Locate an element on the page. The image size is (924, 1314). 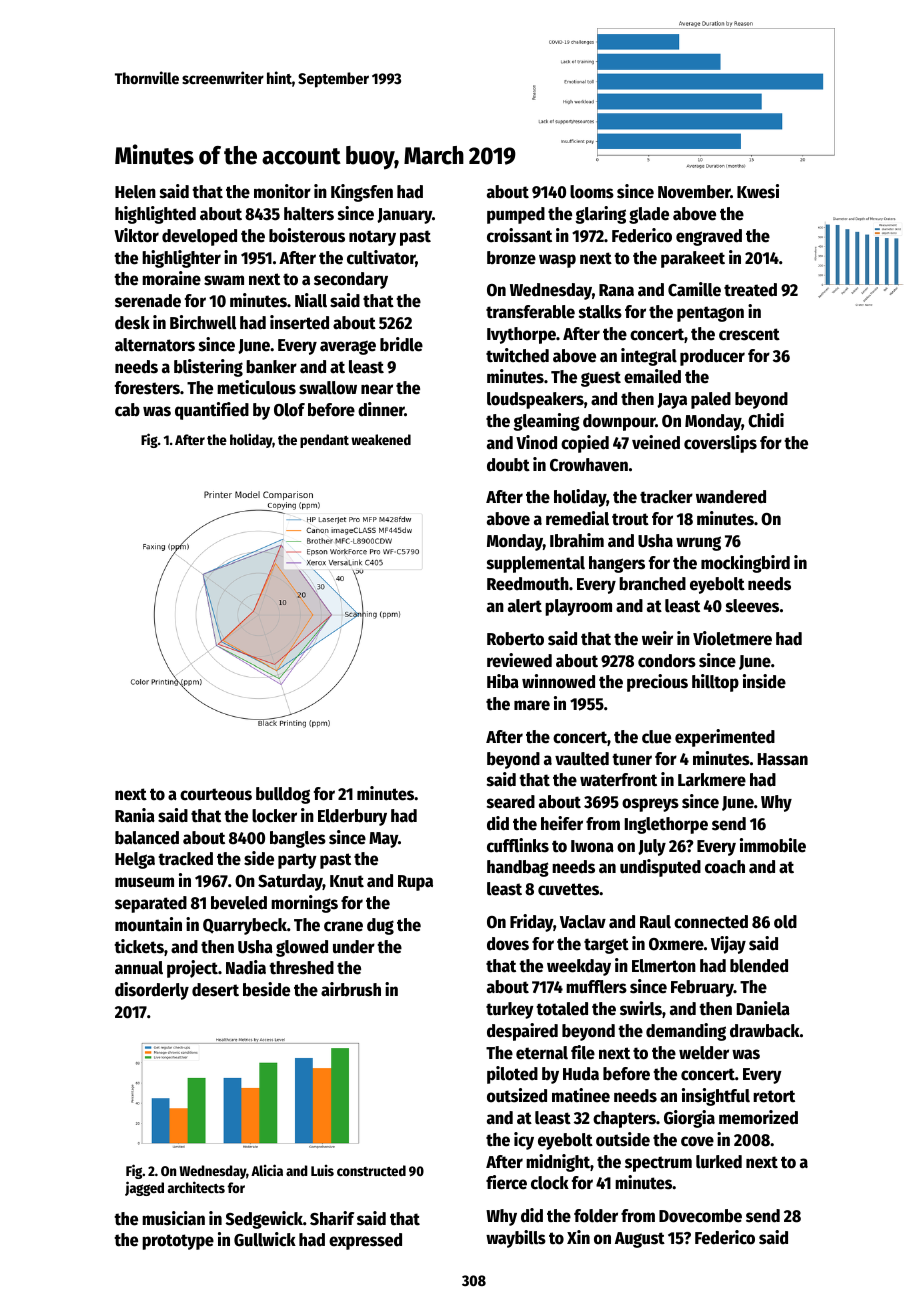
Sedgewick is located at coordinates (264, 1220).
